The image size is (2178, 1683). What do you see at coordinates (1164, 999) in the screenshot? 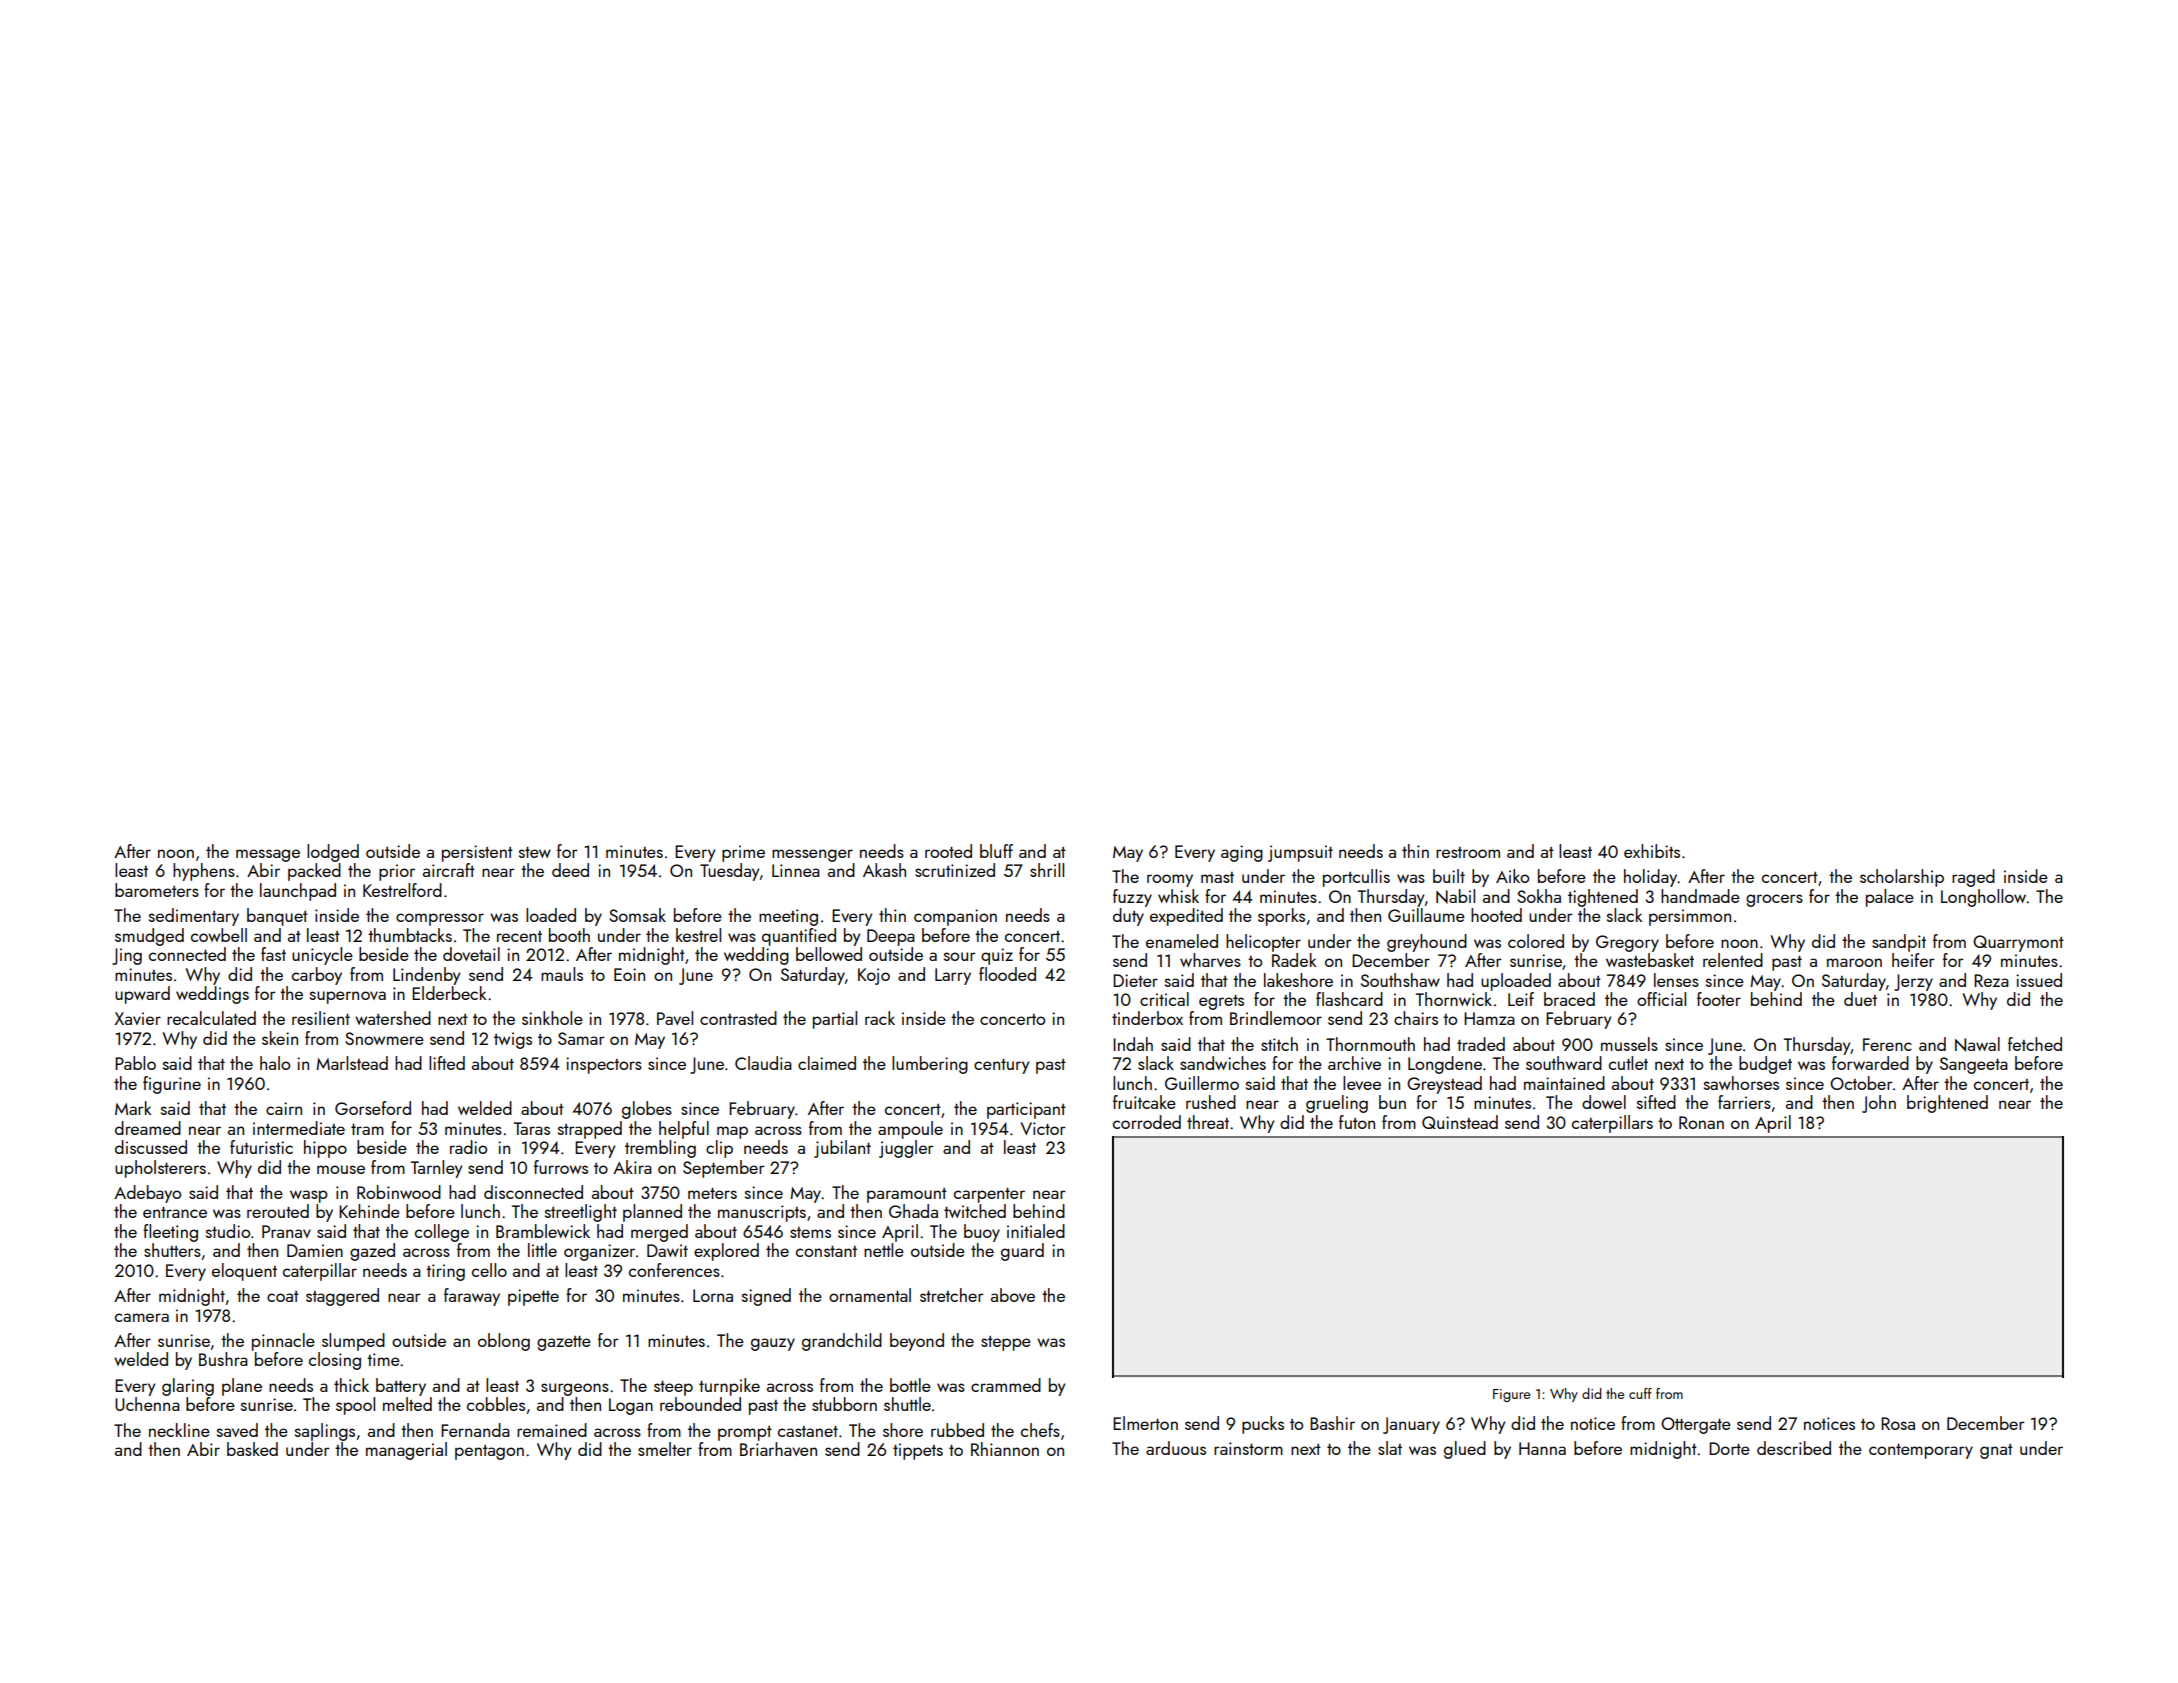
I see `critical` at bounding box center [1164, 999].
